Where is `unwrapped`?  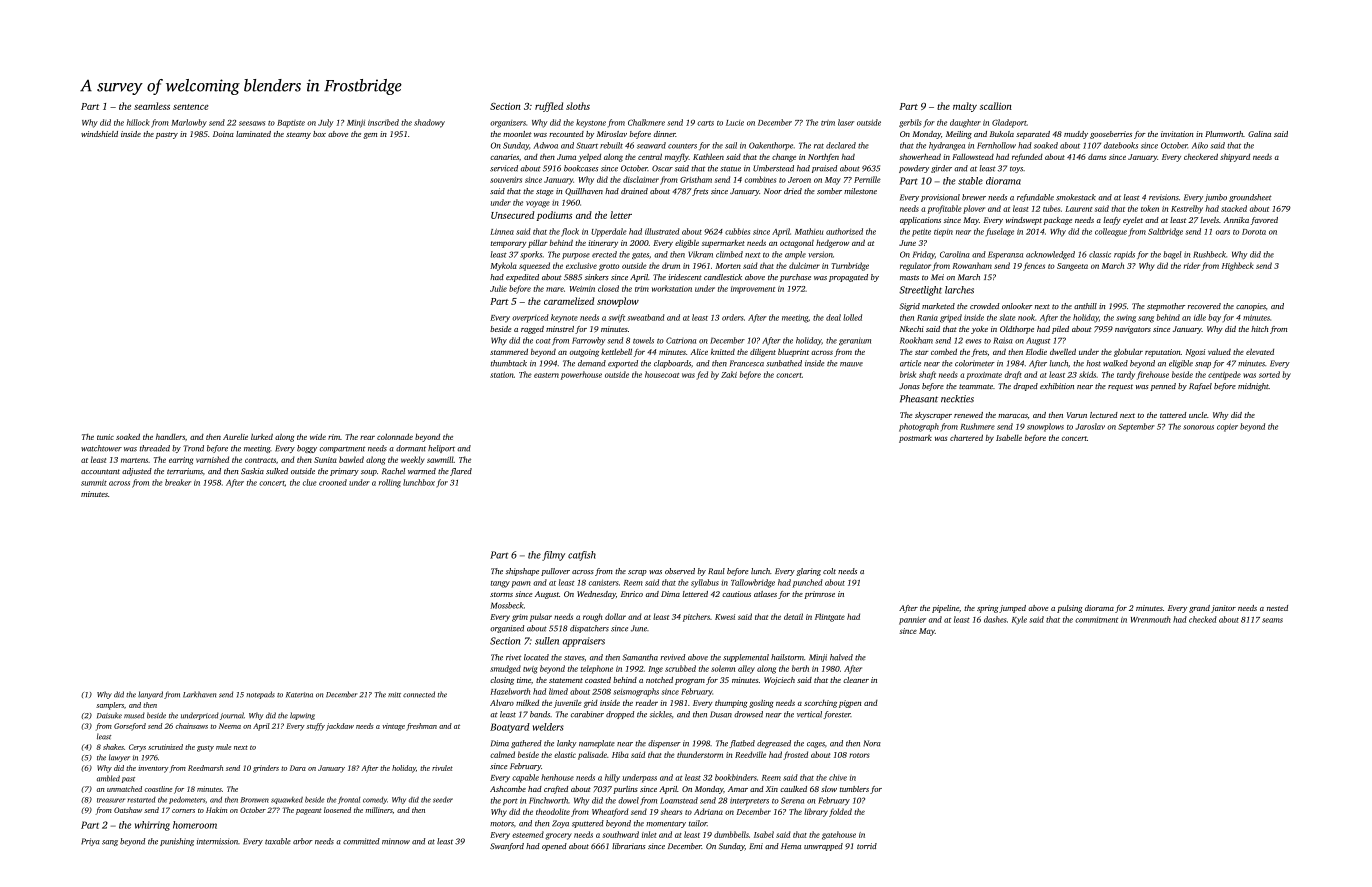 unwrapped is located at coordinates (823, 847).
